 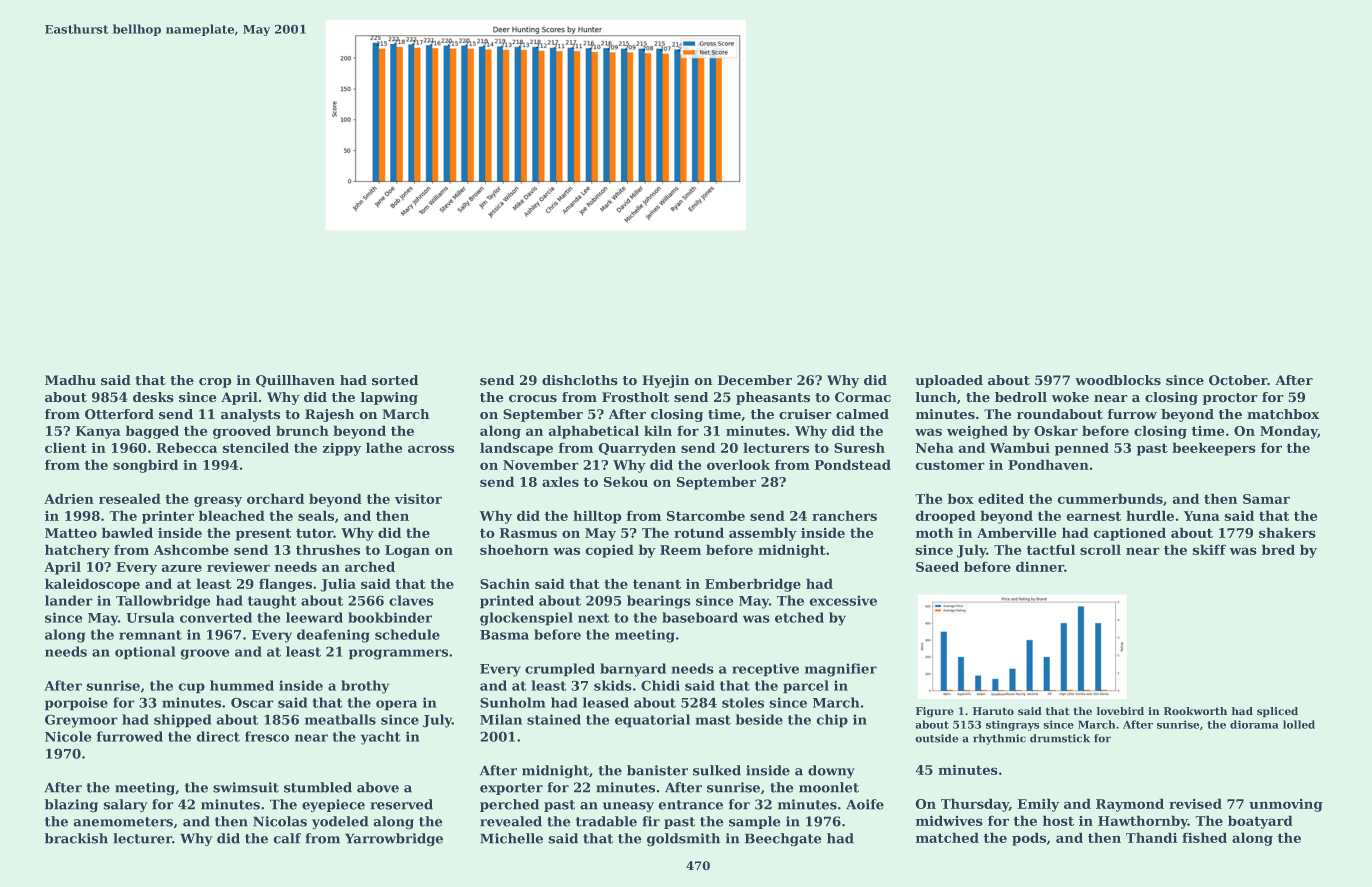 I want to click on hilltop, so click(x=597, y=517).
